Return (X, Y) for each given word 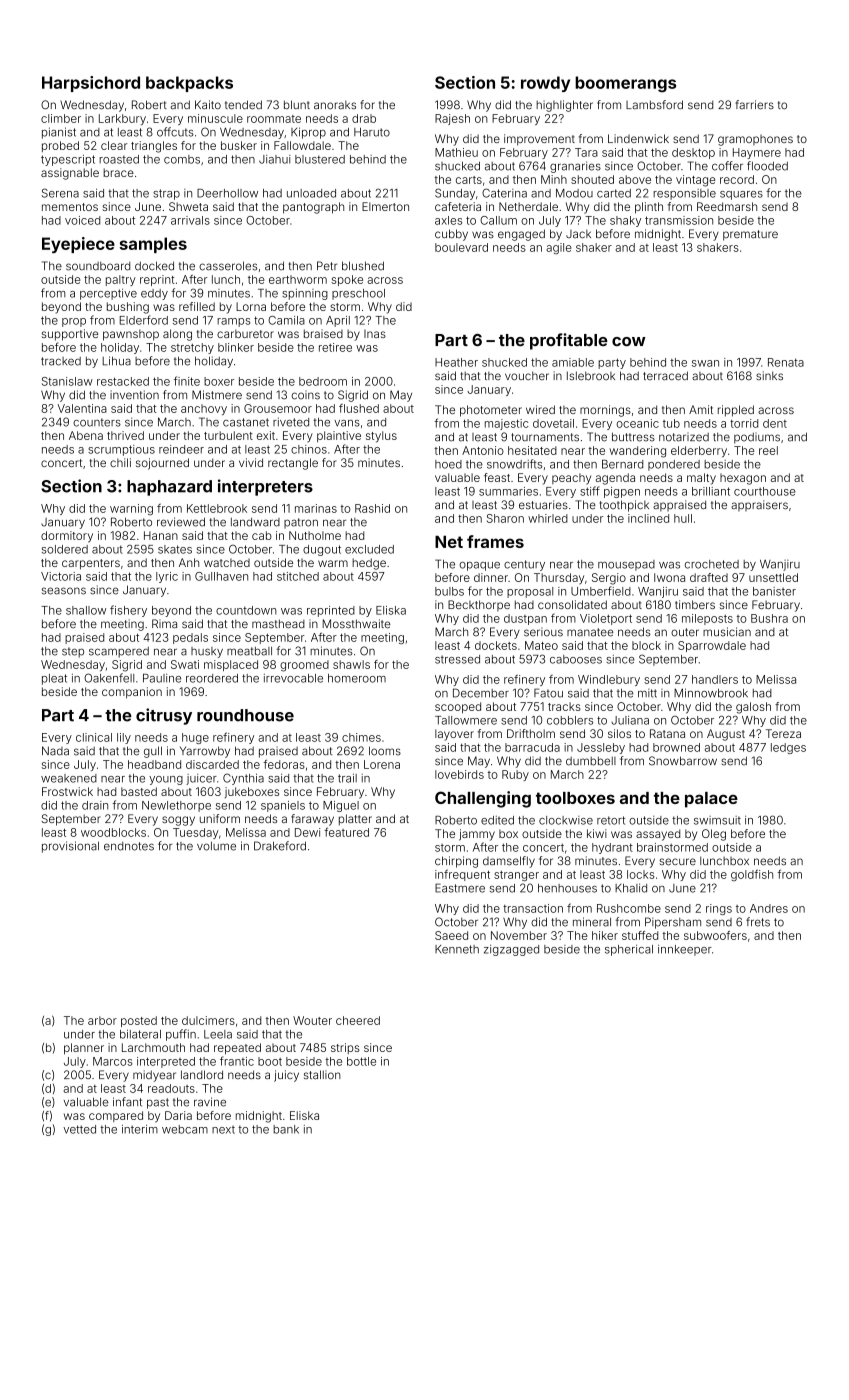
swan (705, 363)
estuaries (543, 504)
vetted (79, 1129)
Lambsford (654, 104)
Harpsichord (91, 84)
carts (469, 180)
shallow (86, 610)
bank (286, 1129)
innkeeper (685, 950)
